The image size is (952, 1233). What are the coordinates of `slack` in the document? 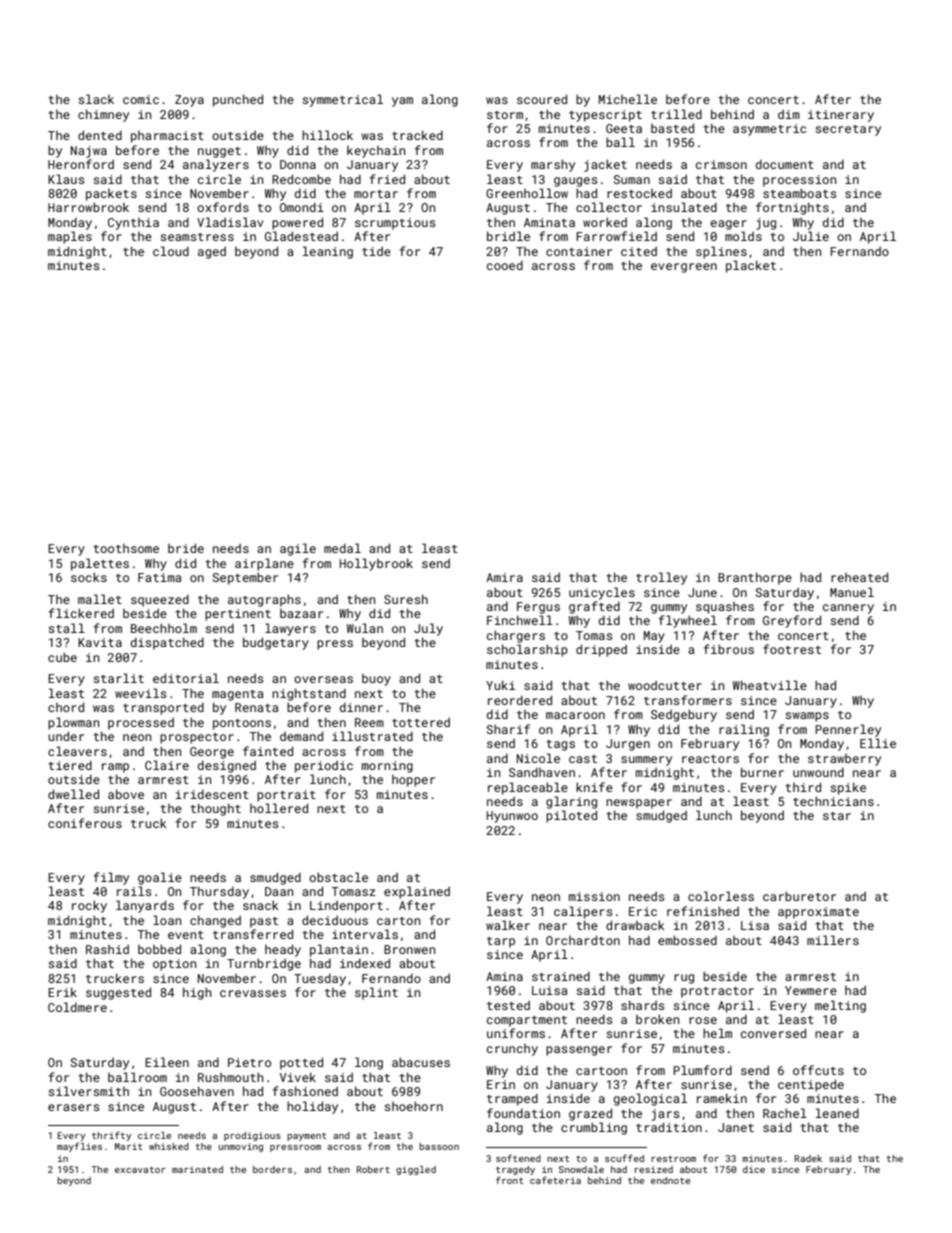 It's located at (96, 99).
